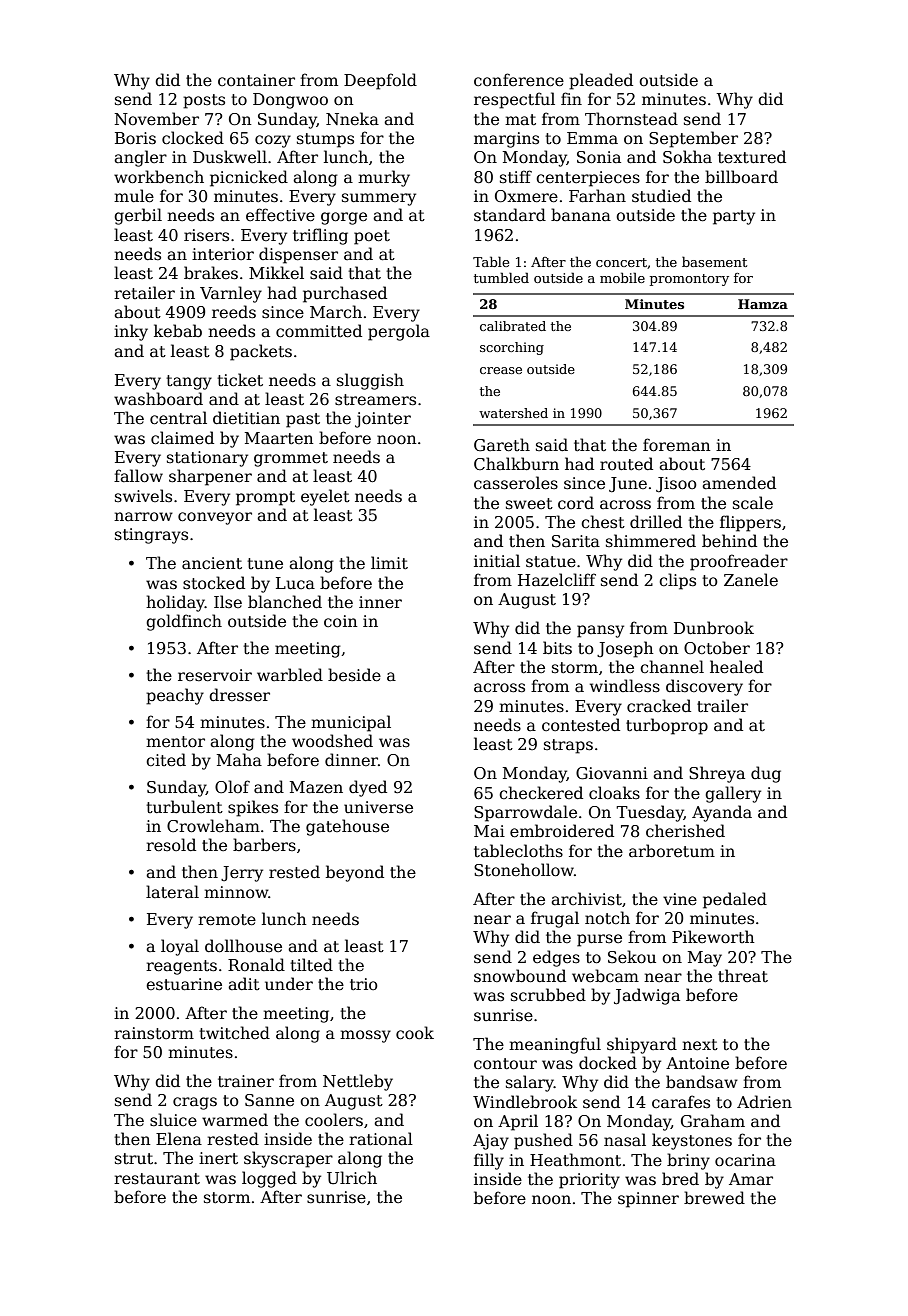 Image resolution: width=908 pixels, height=1316 pixels. What do you see at coordinates (601, 81) in the screenshot?
I see `pleaded` at bounding box center [601, 81].
